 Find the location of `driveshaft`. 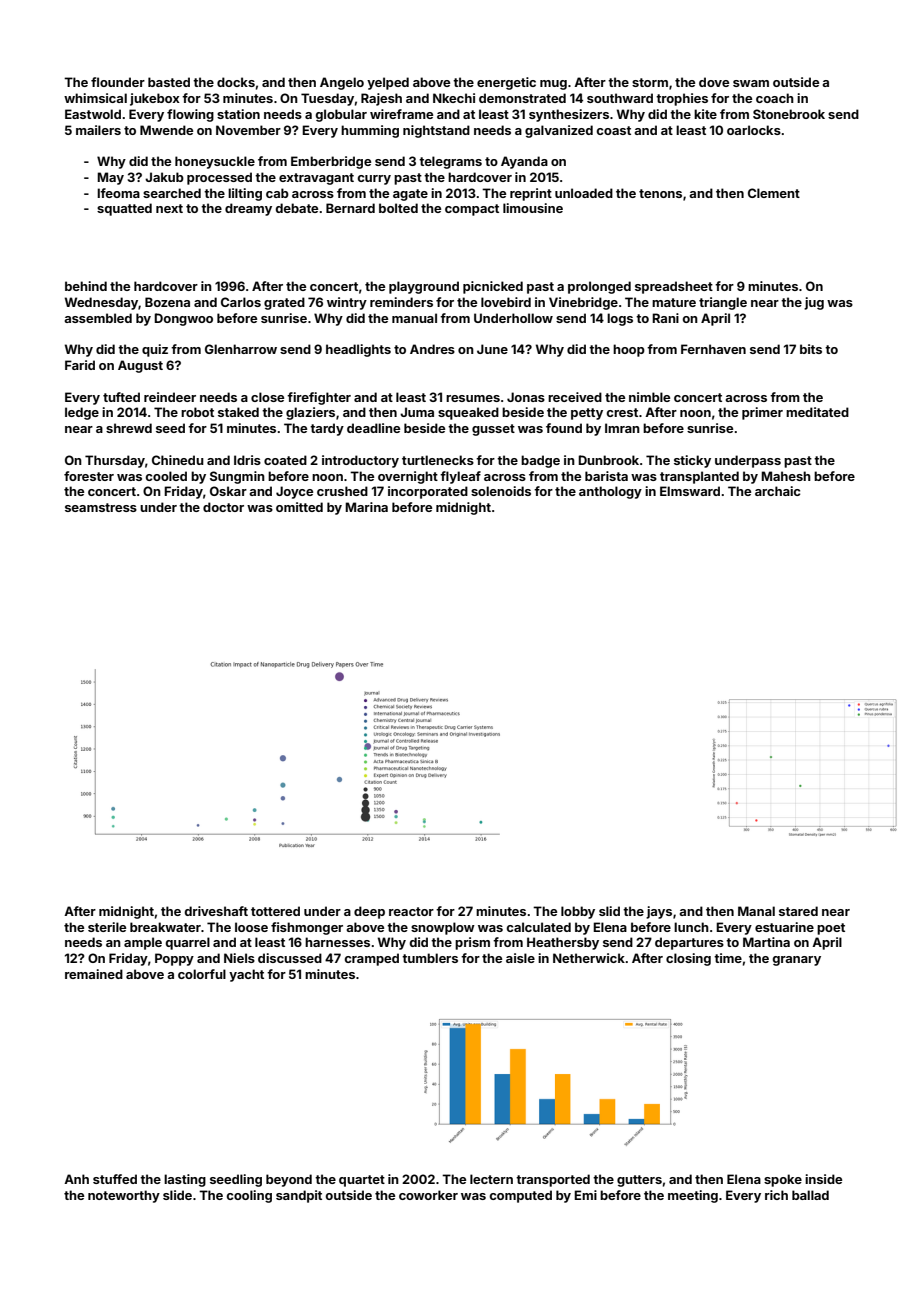

driveshaft is located at coordinates (216, 911).
